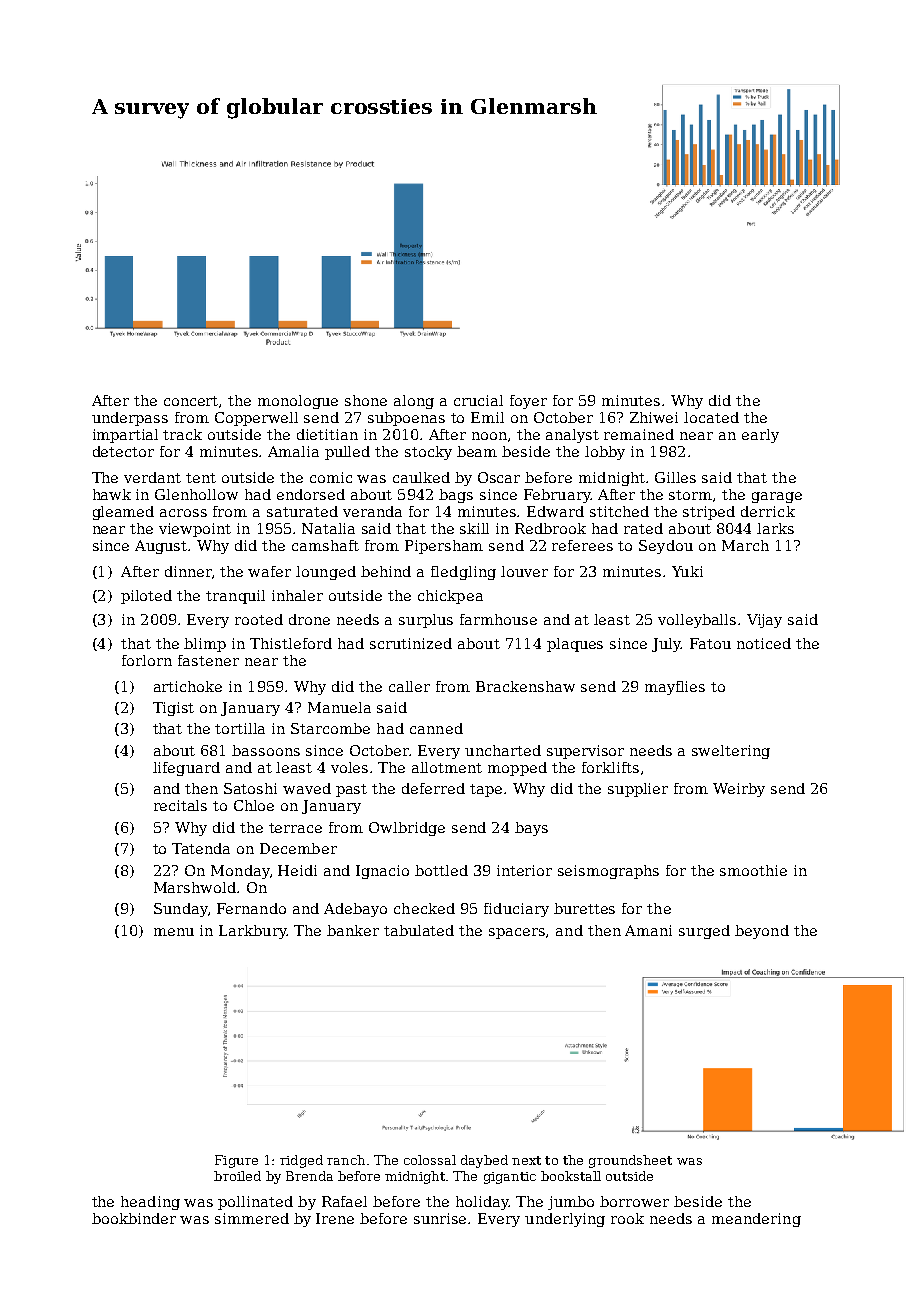 The width and height of the image is (924, 1308). Describe the element at coordinates (775, 528) in the image. I see `larks` at that location.
